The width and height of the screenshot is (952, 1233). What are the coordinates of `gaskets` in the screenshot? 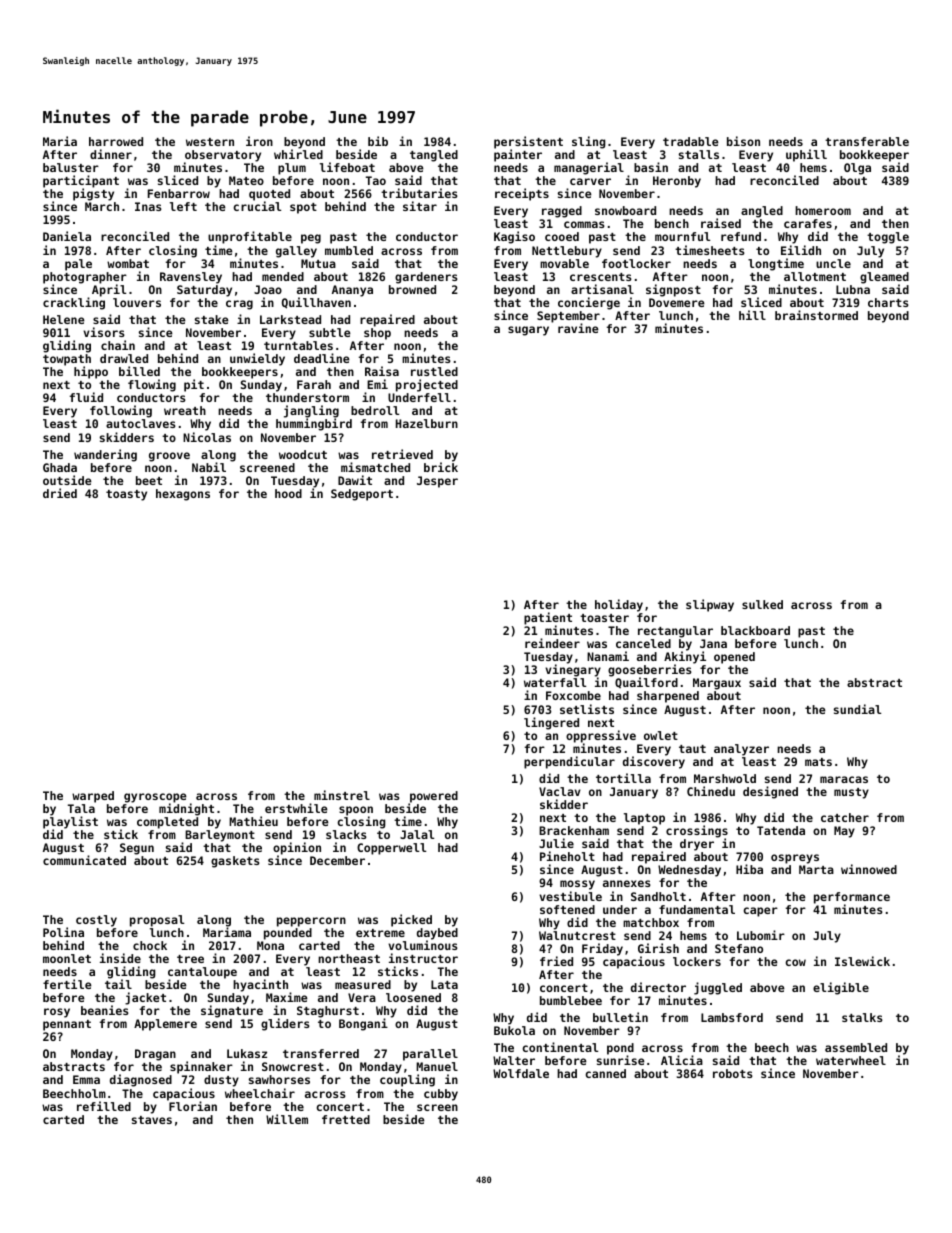 It's located at (235, 862).
